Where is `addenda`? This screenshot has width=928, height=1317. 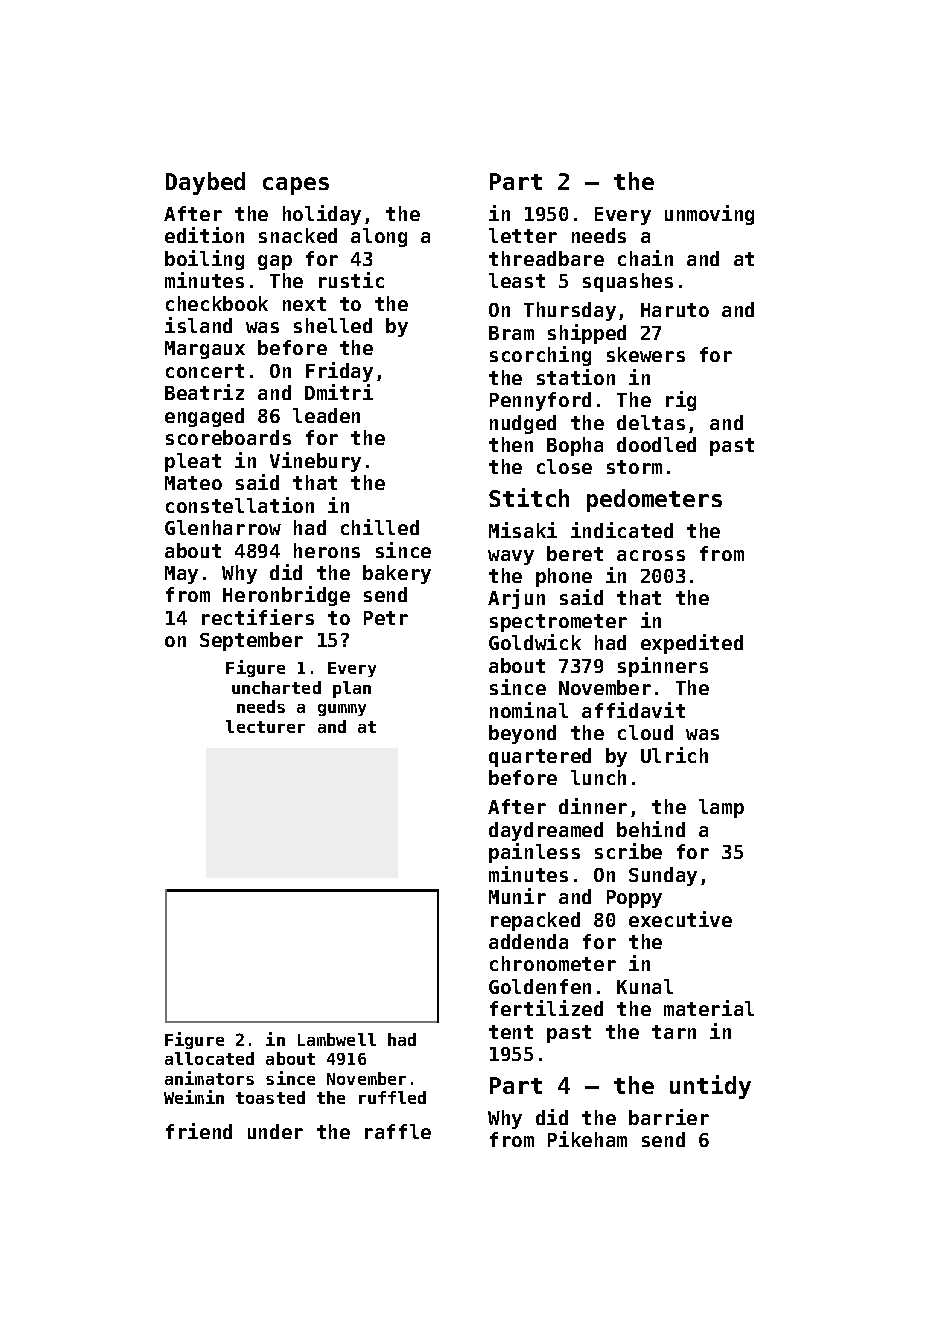
addenda is located at coordinates (528, 941).
